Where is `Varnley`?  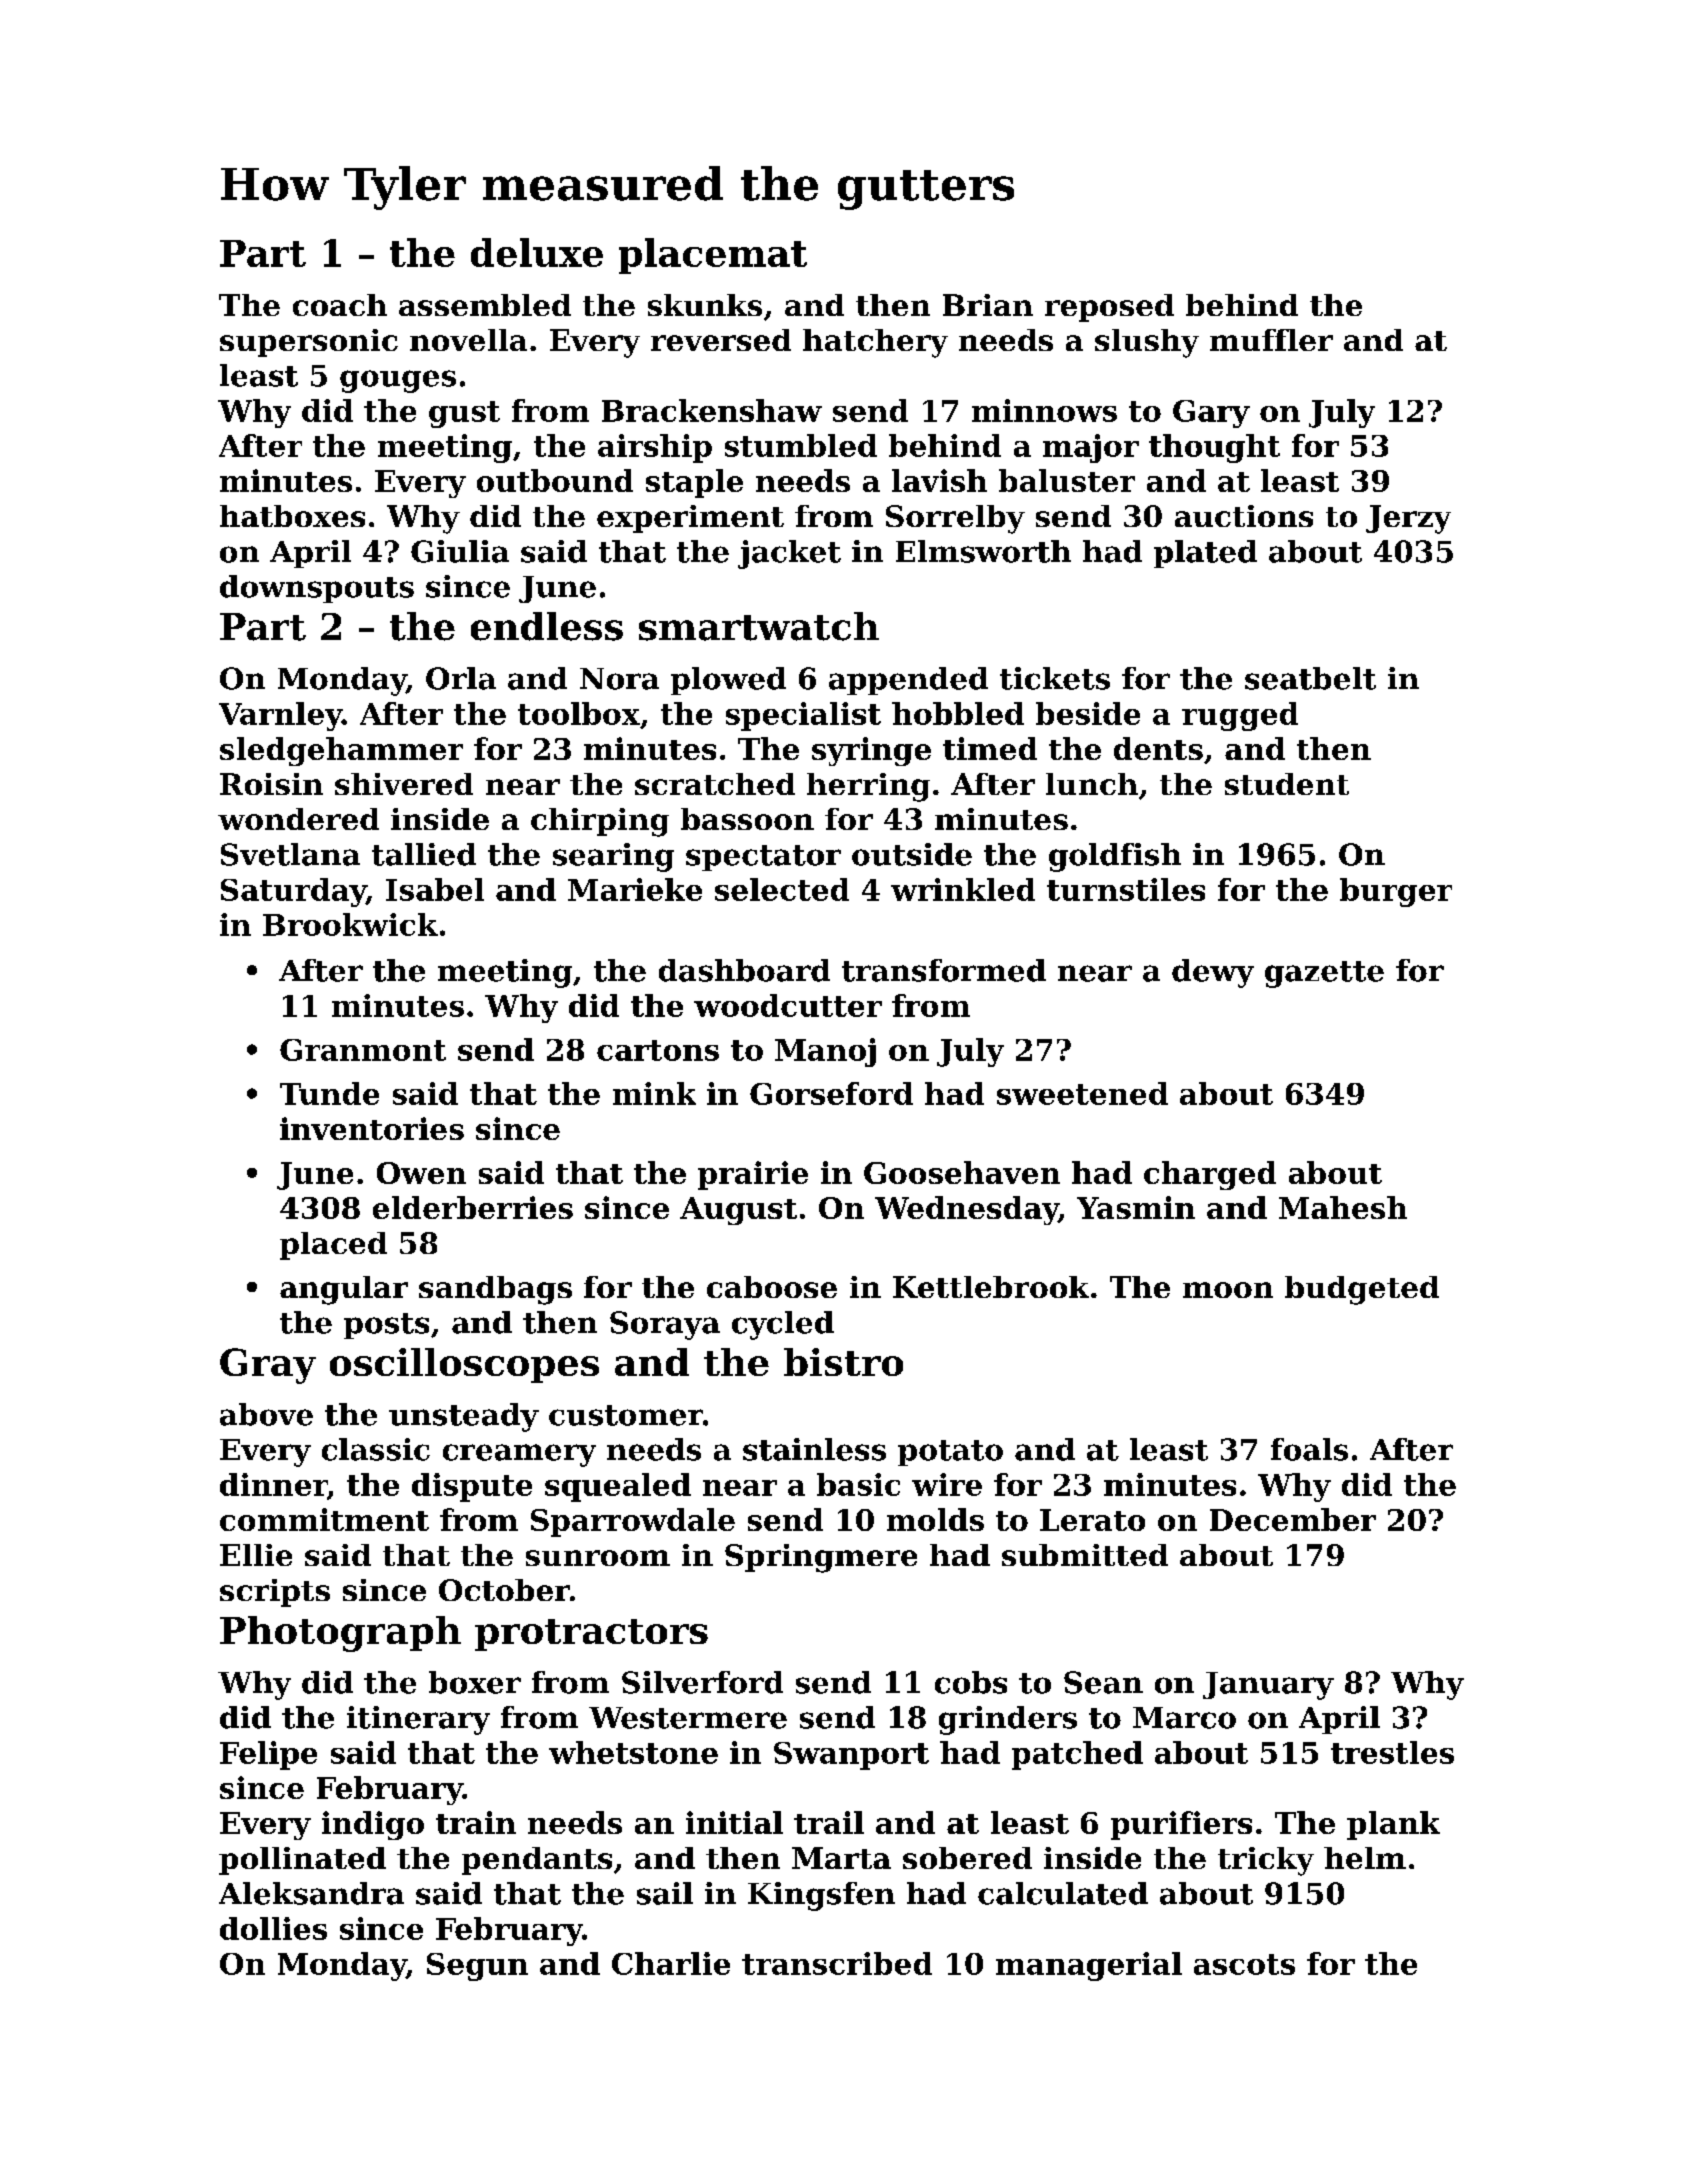 Varnley is located at coordinates (280, 716).
